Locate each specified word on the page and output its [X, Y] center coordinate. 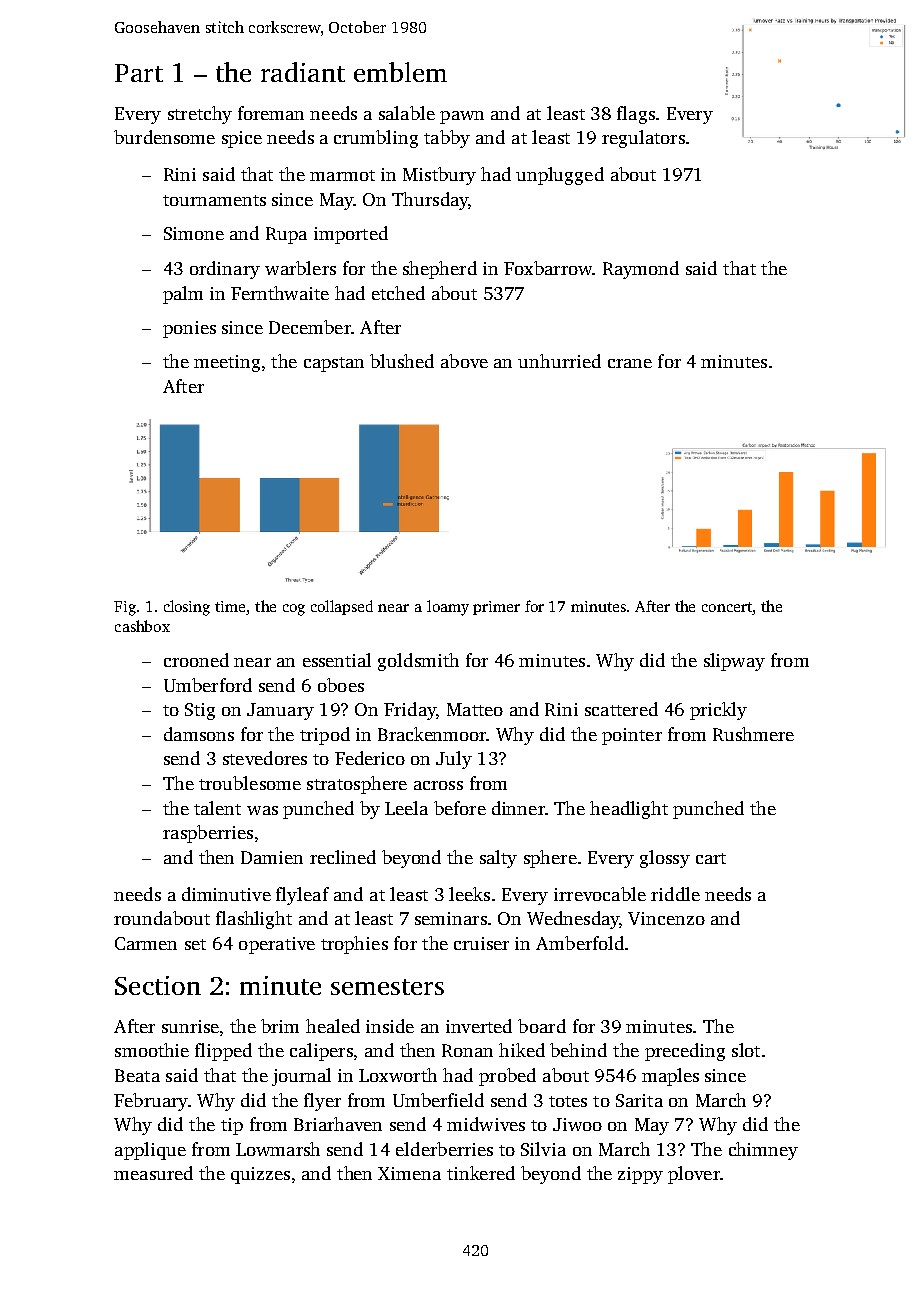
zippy [640, 1175]
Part [139, 73]
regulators [643, 139]
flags [636, 115]
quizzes [260, 1175]
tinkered [481, 1173]
